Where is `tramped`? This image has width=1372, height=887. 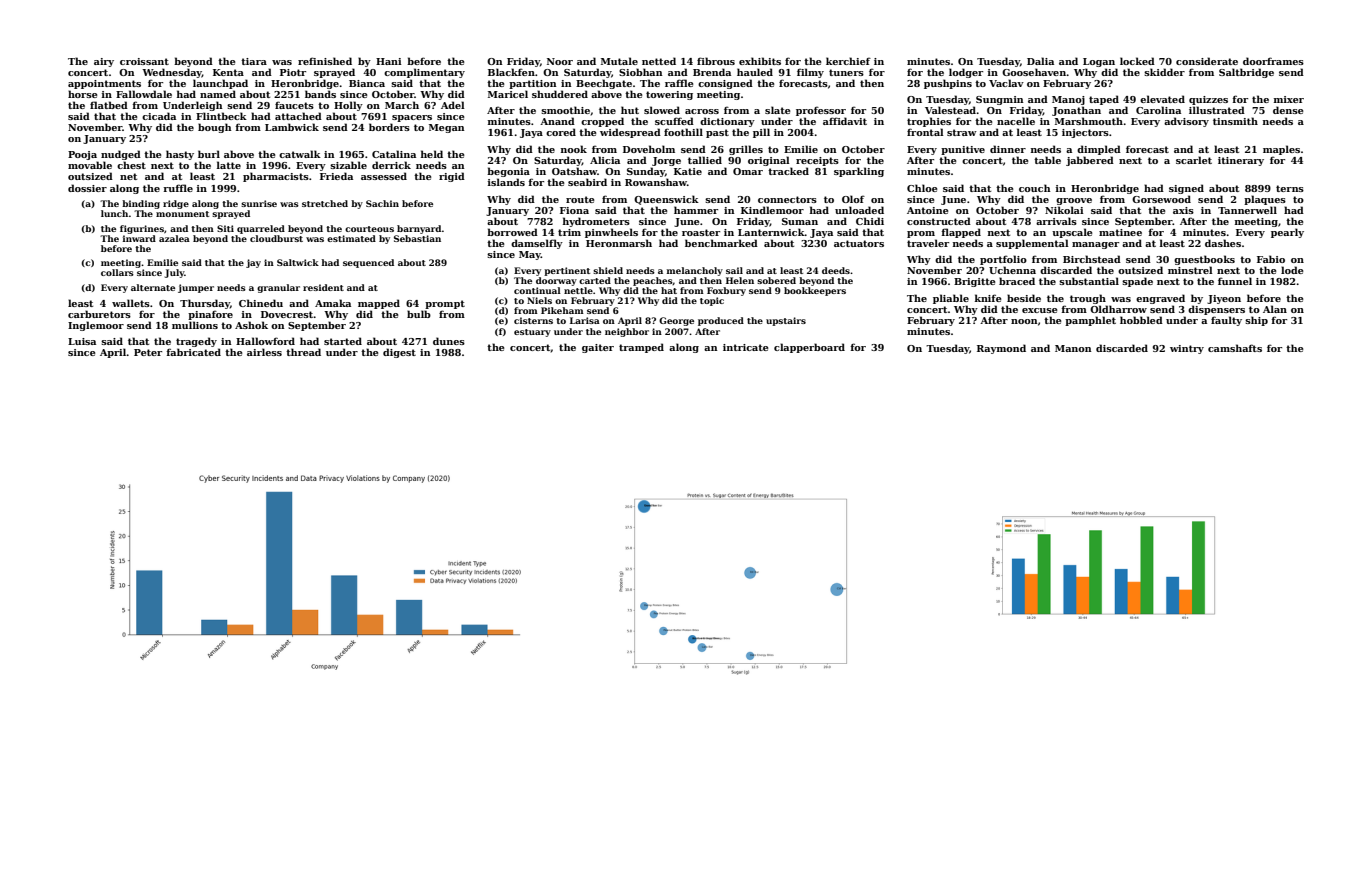
tramped is located at coordinates (641, 348).
